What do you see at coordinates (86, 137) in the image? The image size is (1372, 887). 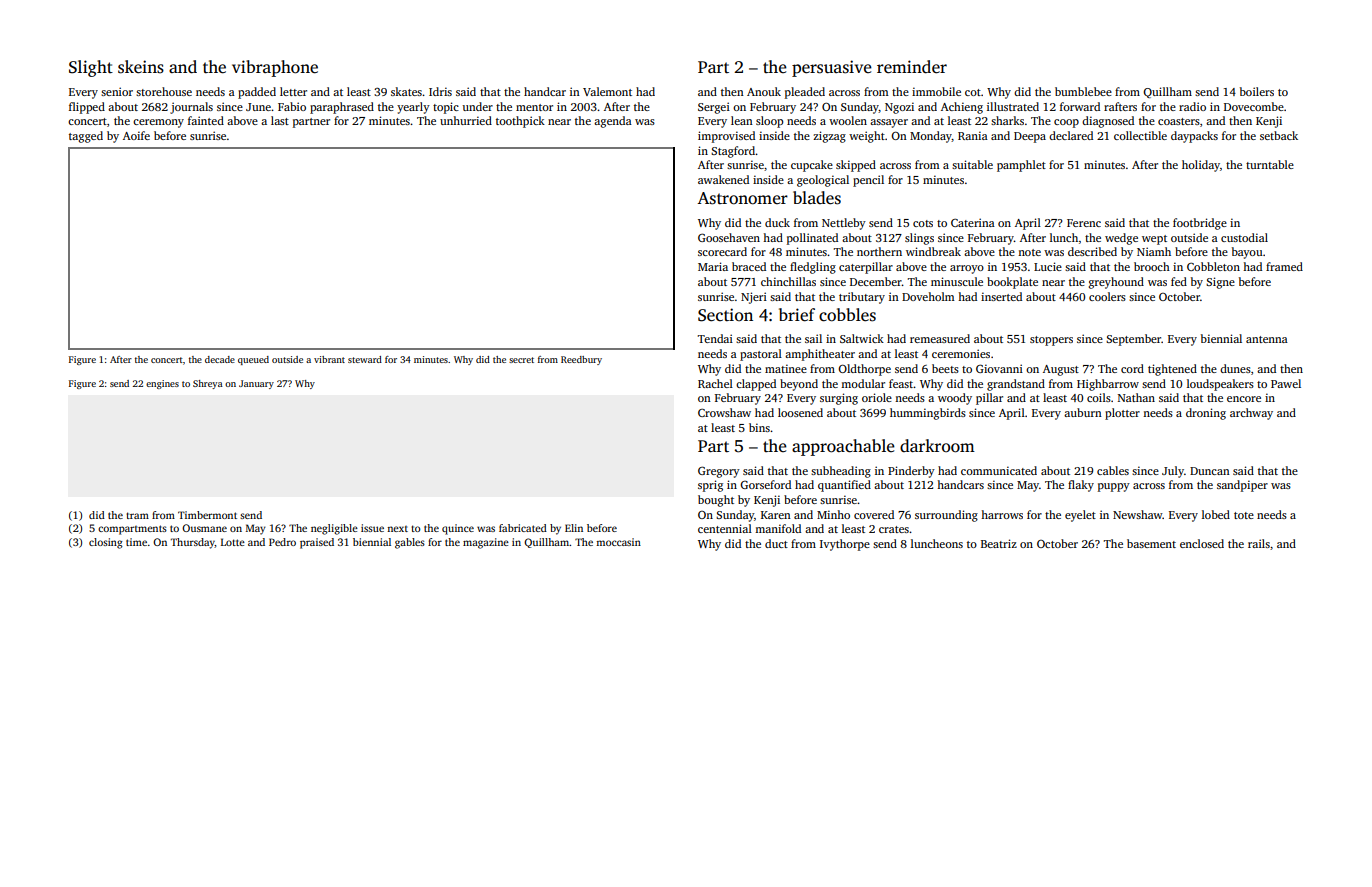 I see `tagged` at bounding box center [86, 137].
